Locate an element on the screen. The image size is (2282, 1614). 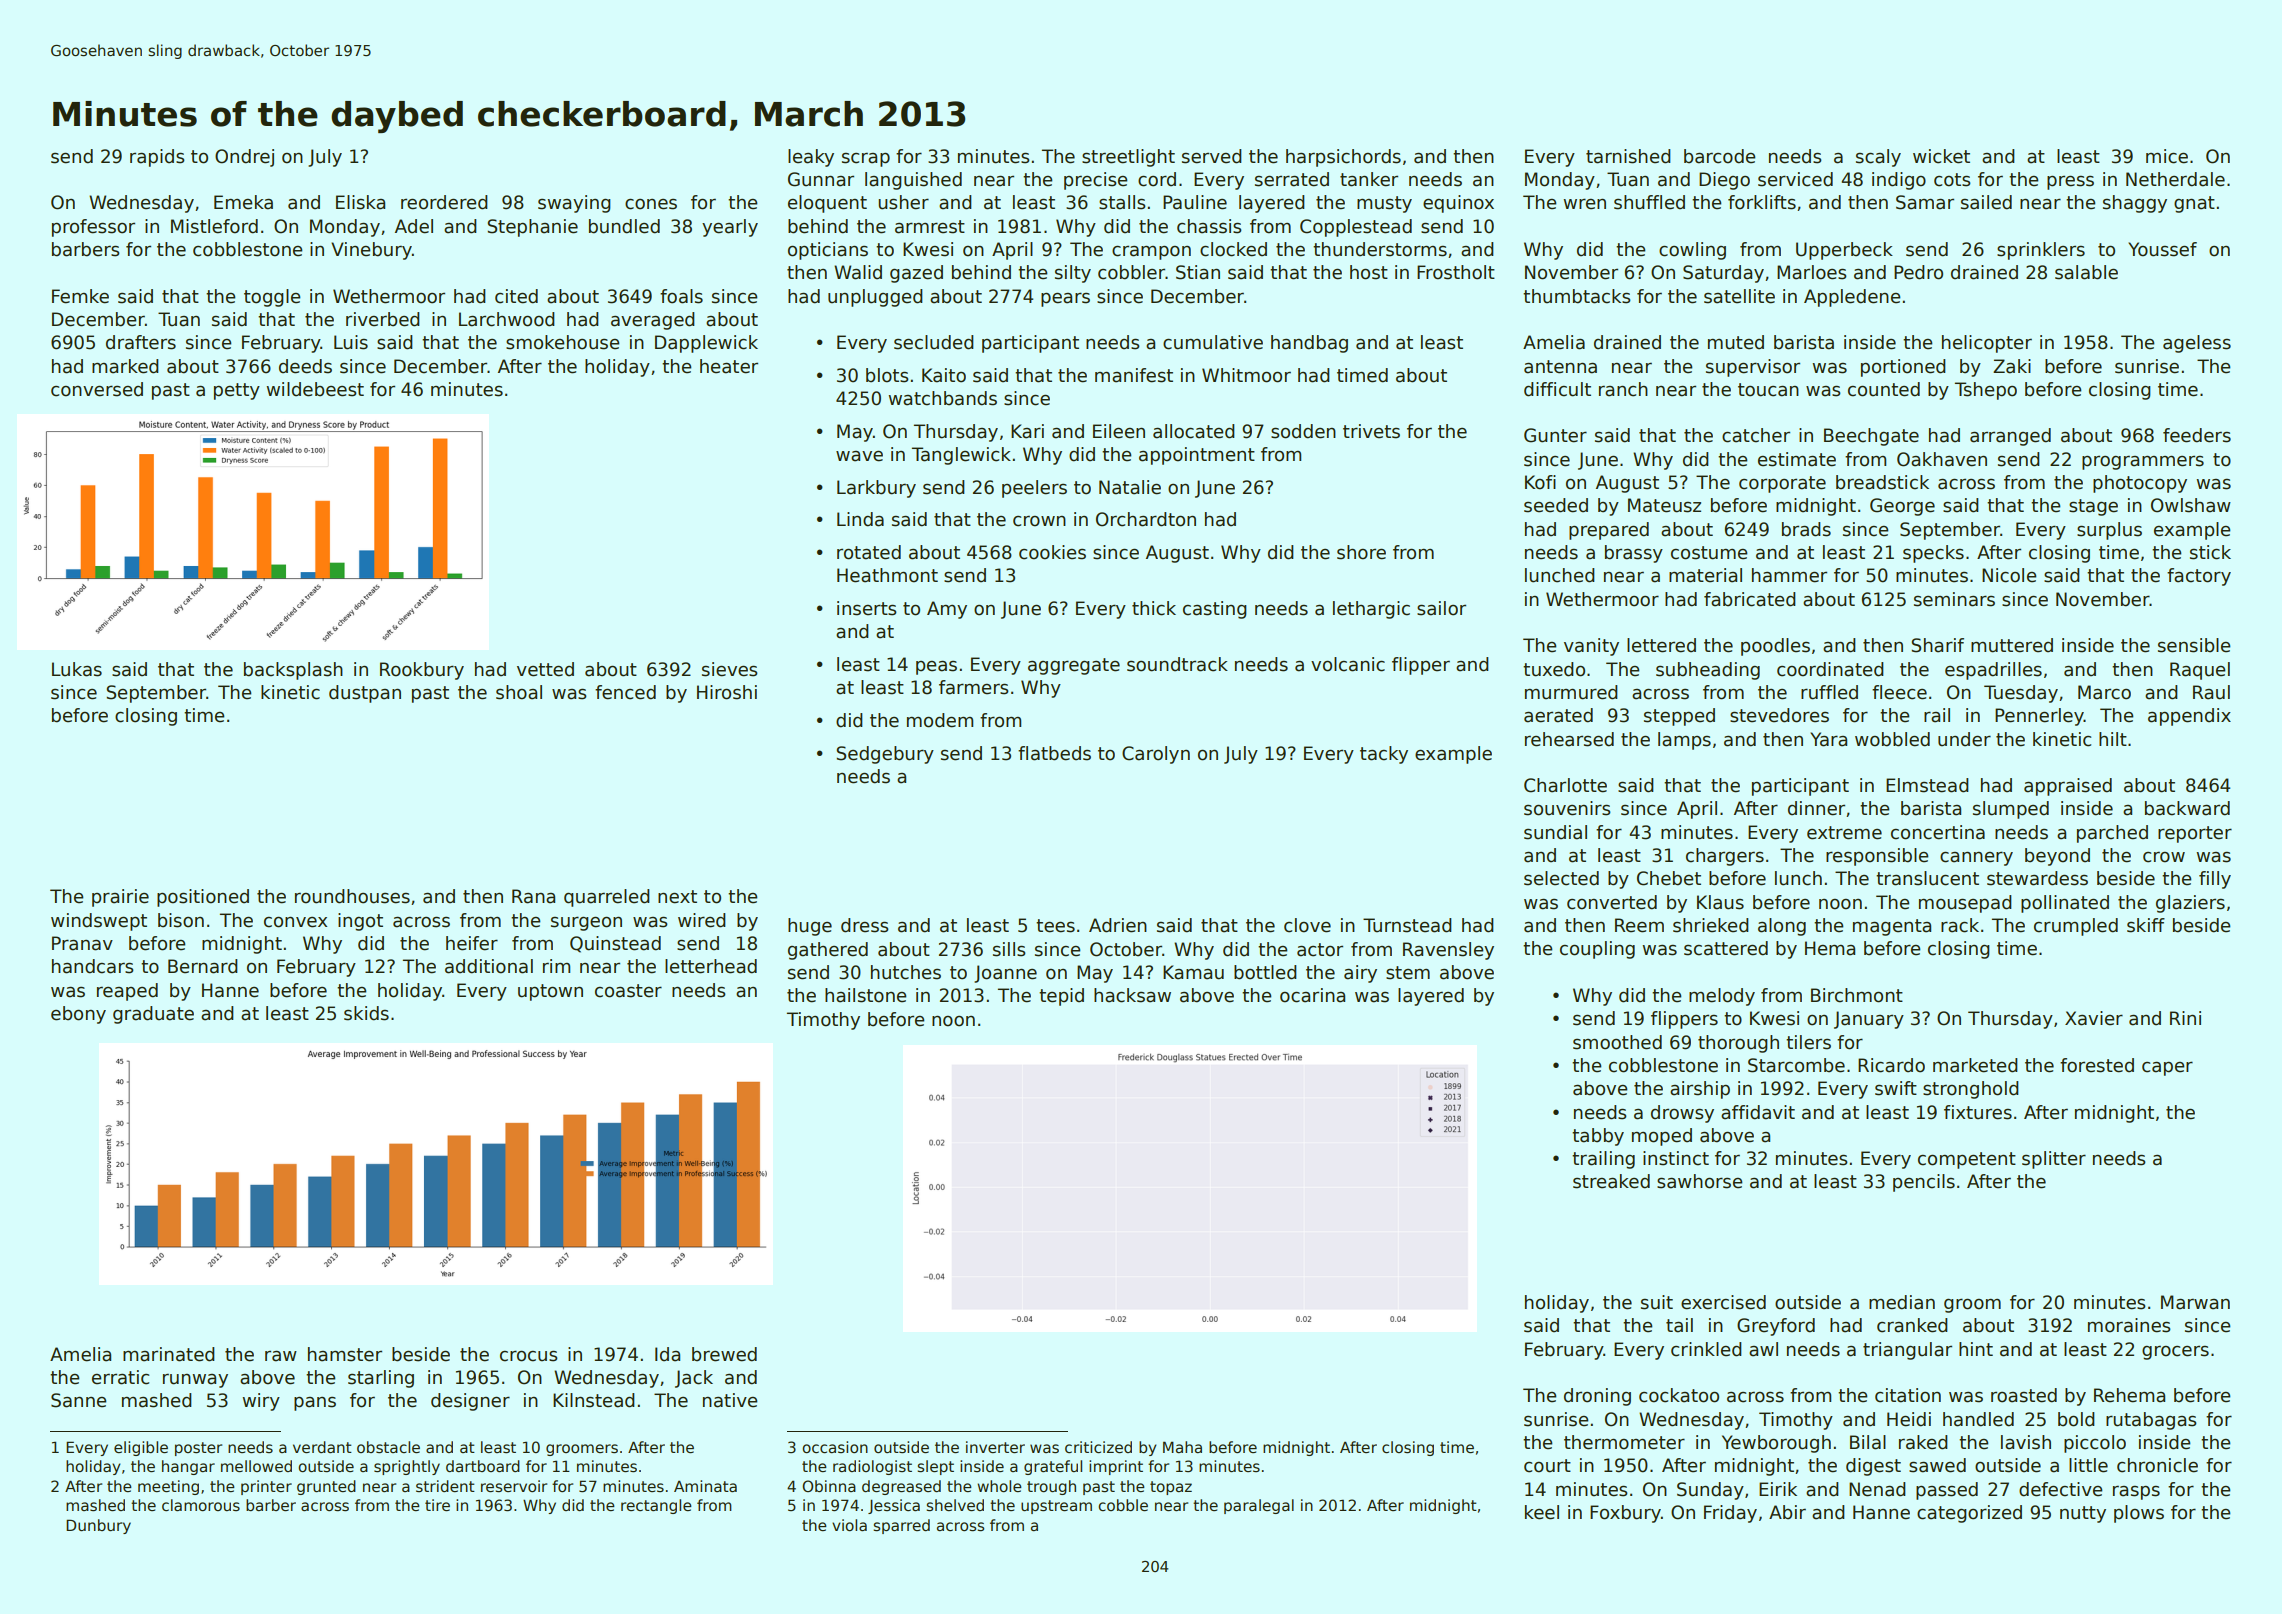
reporter is located at coordinates (2195, 834).
